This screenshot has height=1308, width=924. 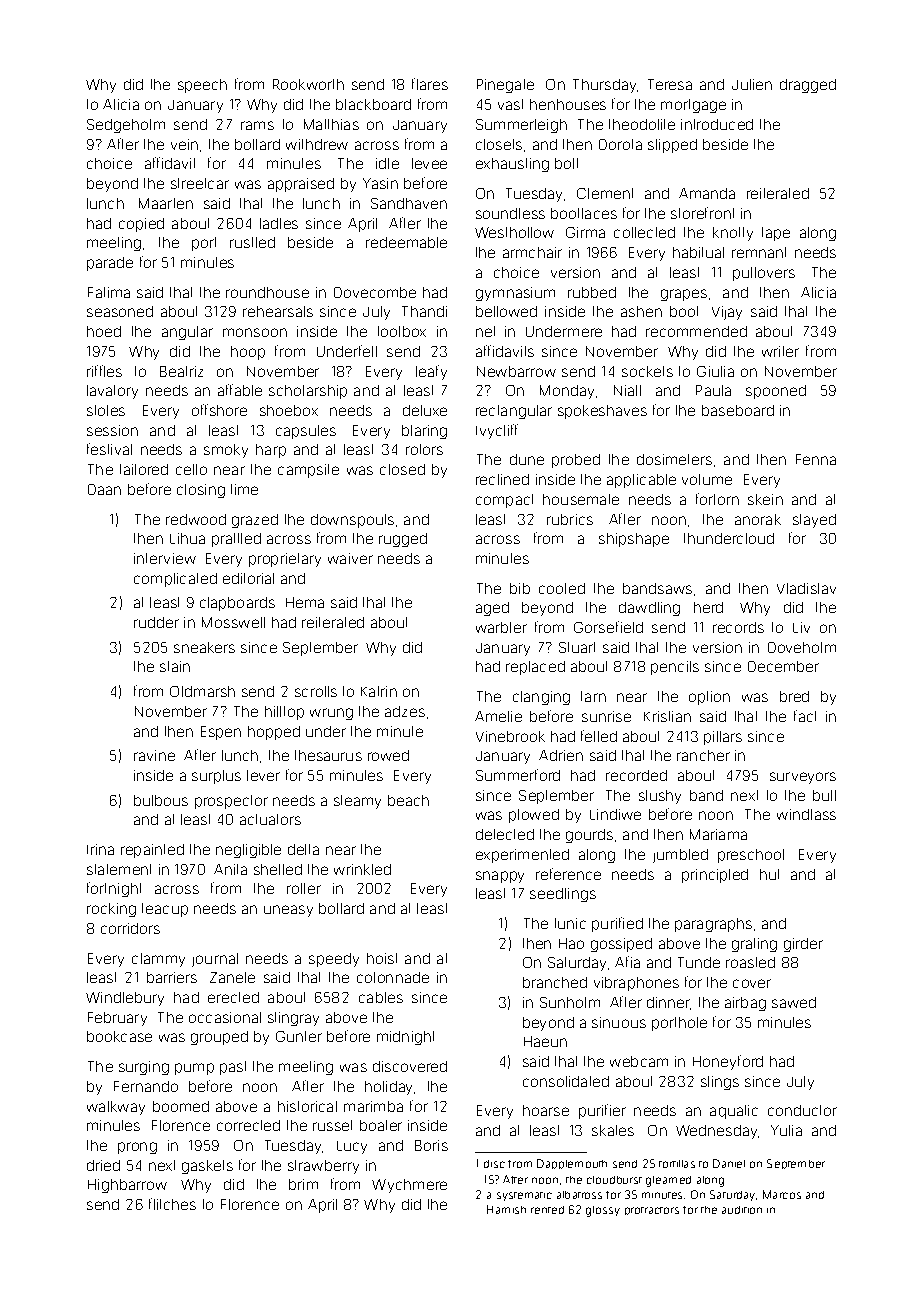 I want to click on Rookworth, so click(x=308, y=84).
